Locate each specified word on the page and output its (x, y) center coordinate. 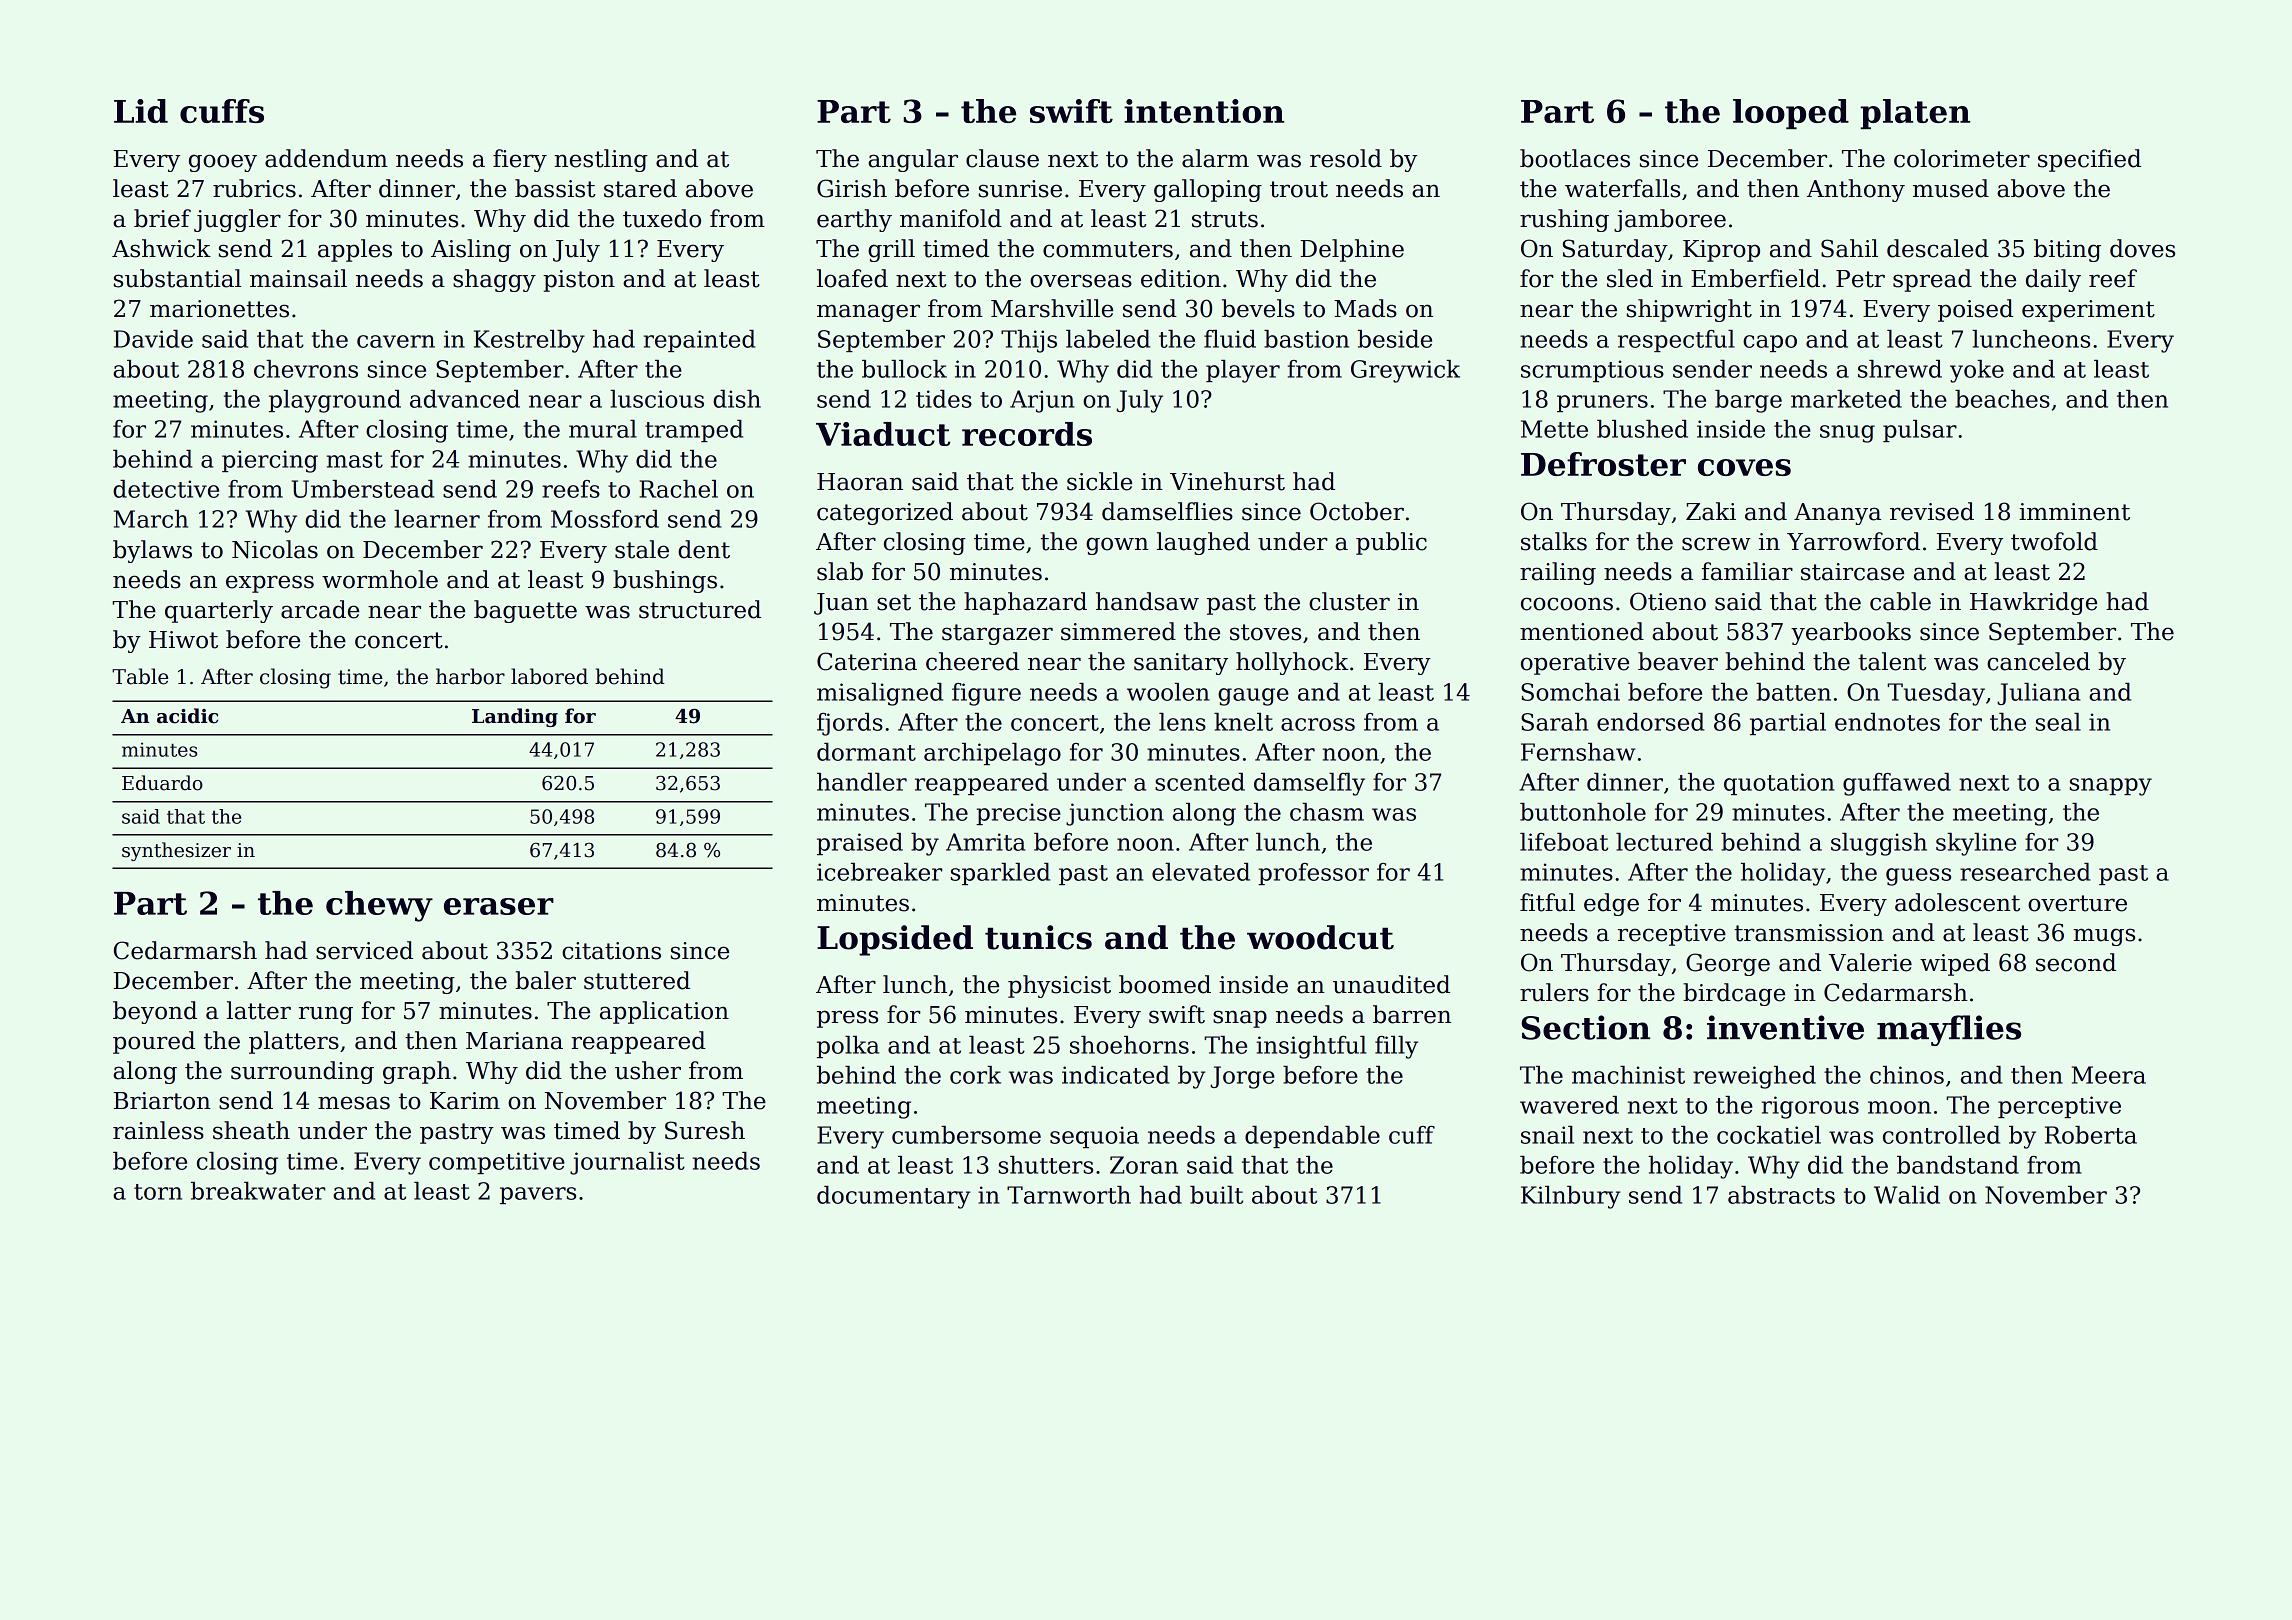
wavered (1569, 1105)
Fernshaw (1578, 752)
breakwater (258, 1191)
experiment (2088, 311)
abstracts (1781, 1195)
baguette (525, 611)
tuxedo (662, 218)
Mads (1365, 308)
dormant (866, 752)
